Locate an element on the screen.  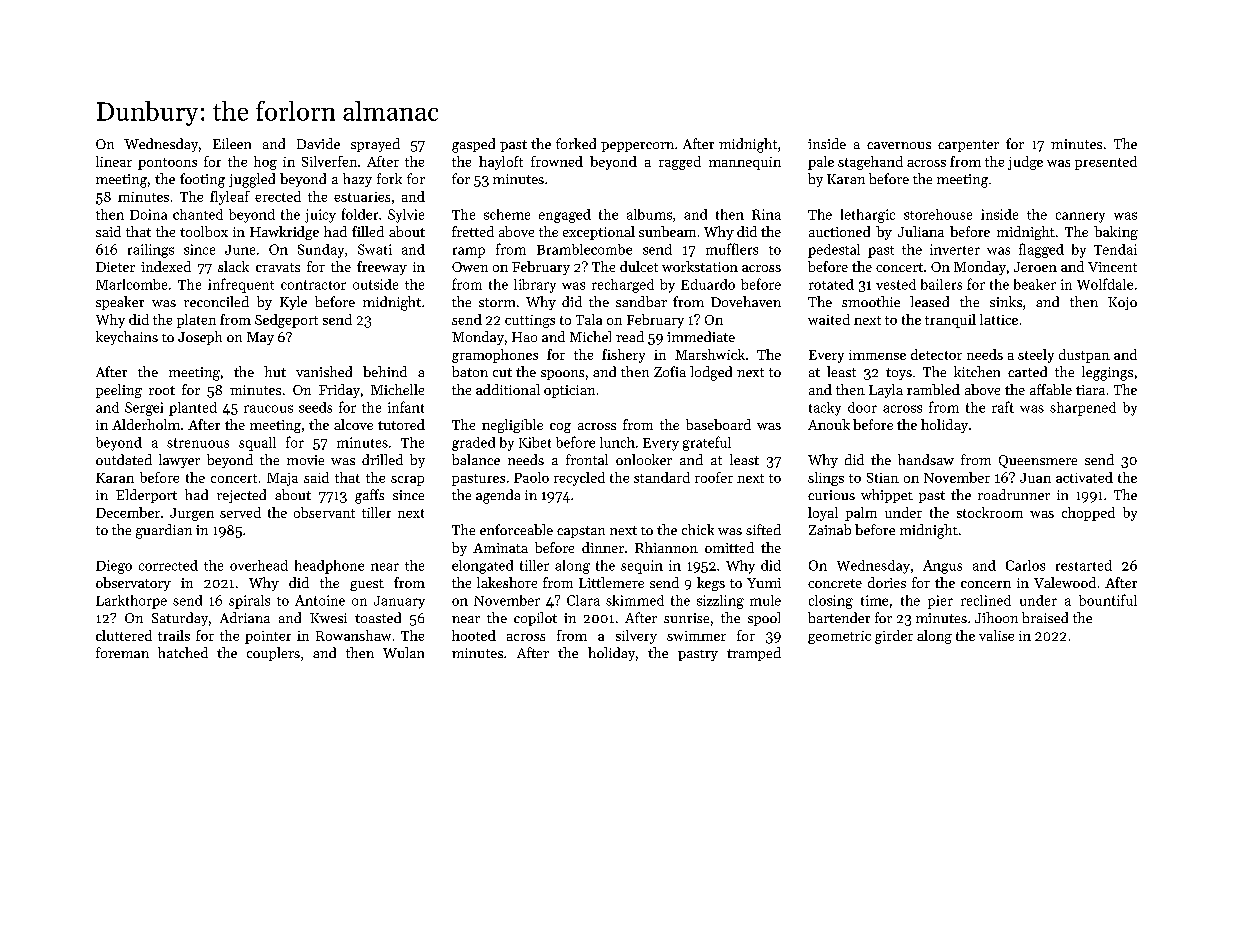
Queensmere is located at coordinates (1038, 461).
